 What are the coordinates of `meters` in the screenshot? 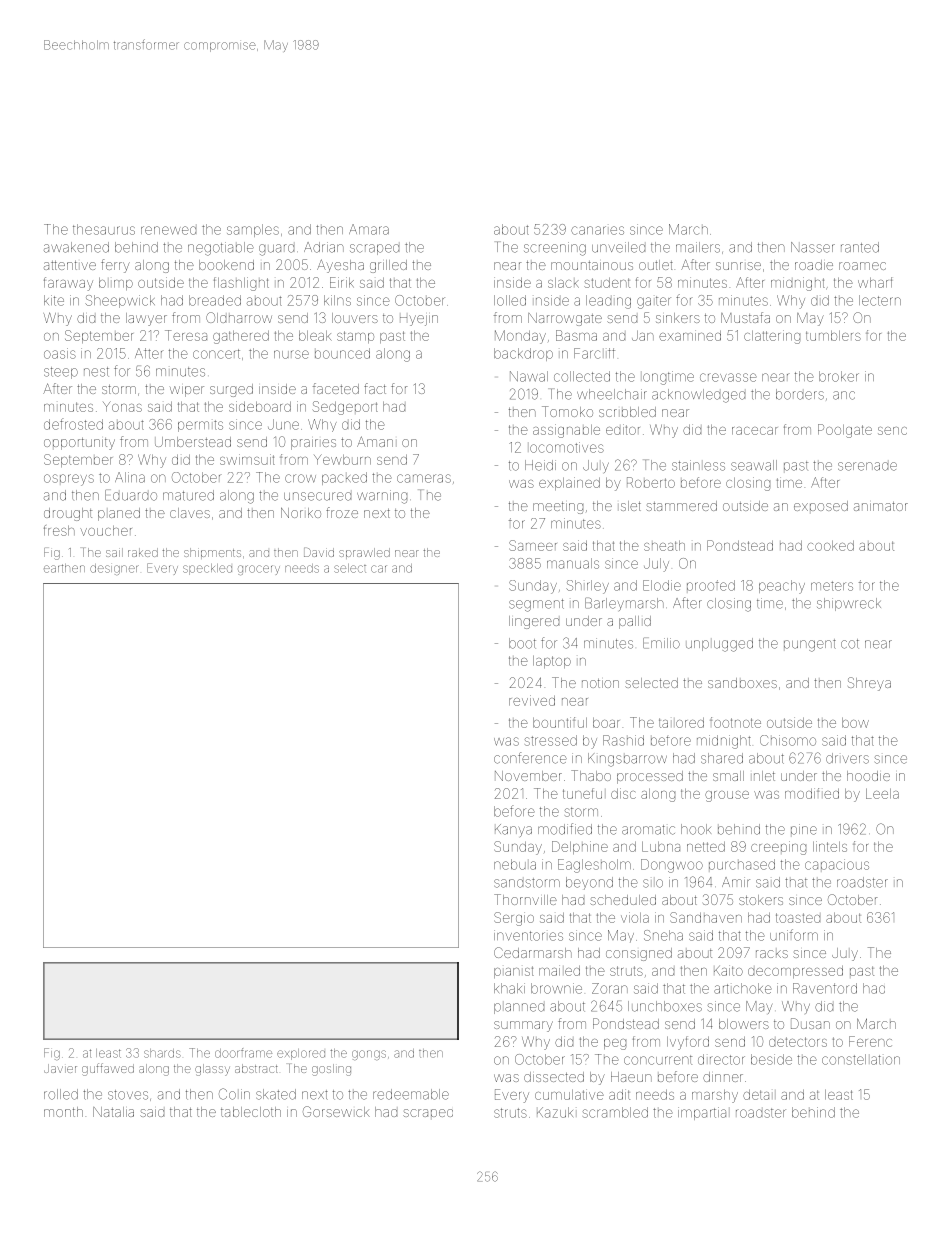 It's located at (832, 586).
